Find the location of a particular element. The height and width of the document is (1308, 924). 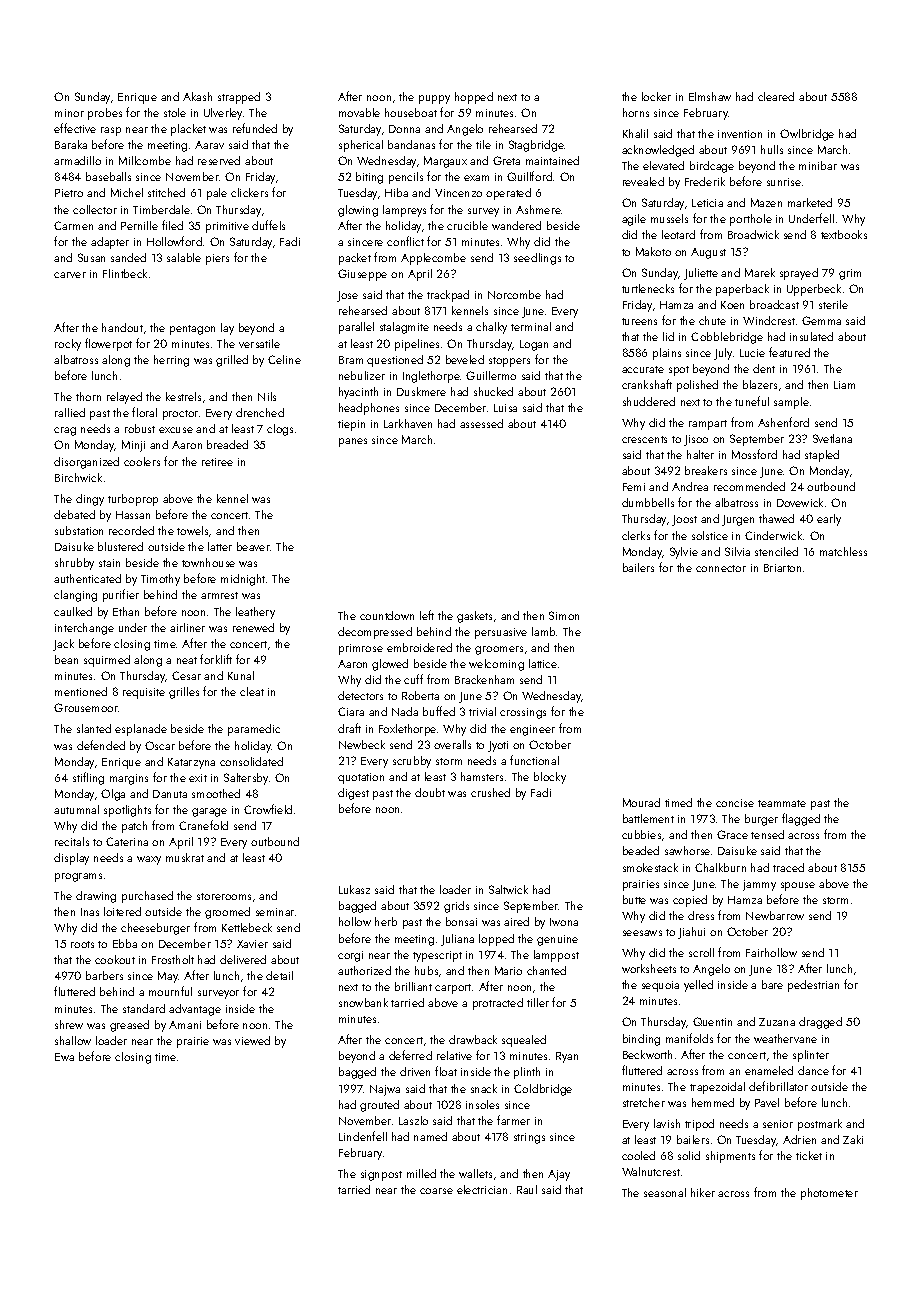

Akash is located at coordinates (197, 96).
